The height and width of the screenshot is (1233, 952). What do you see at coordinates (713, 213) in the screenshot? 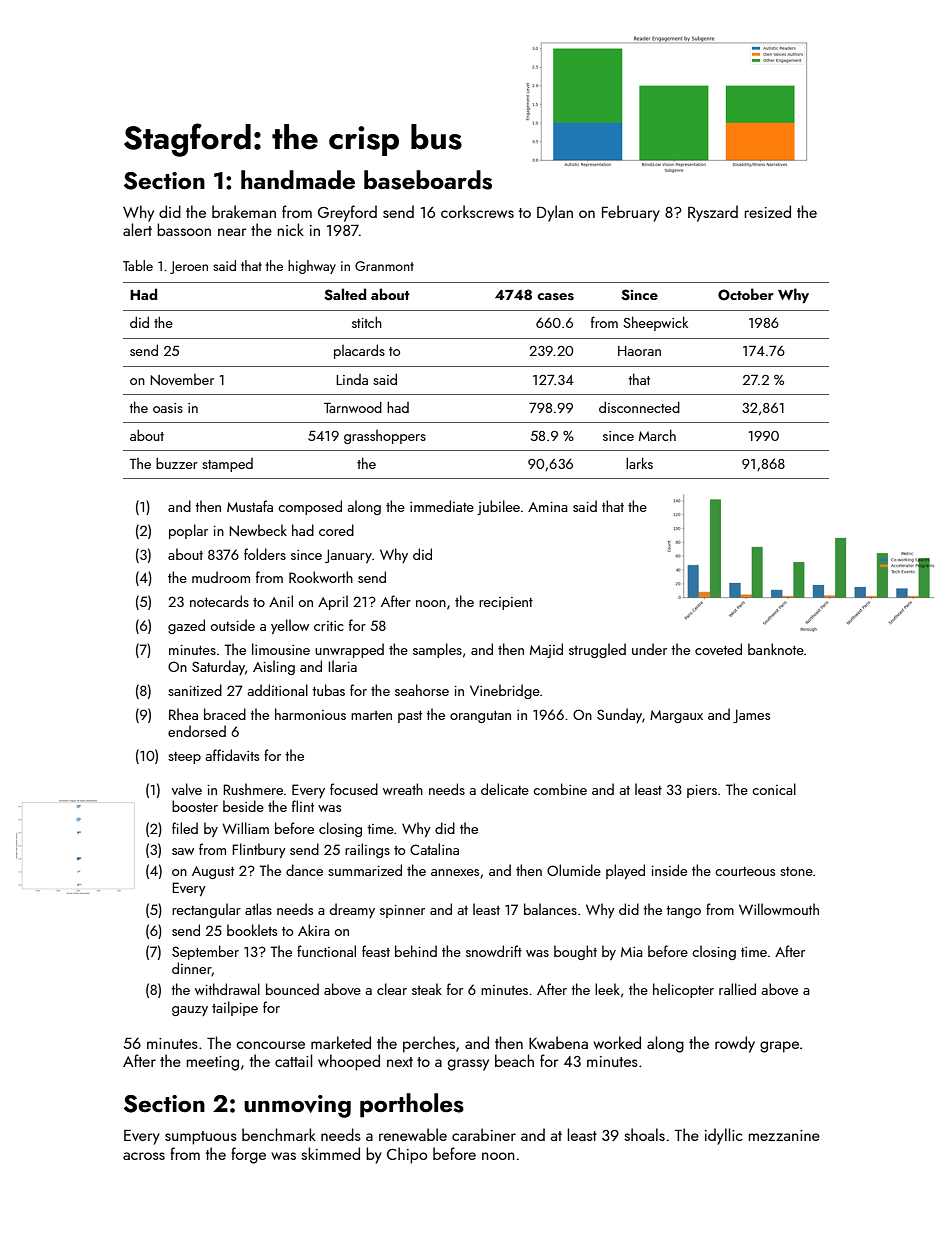
I see `Ryszard` at bounding box center [713, 213].
